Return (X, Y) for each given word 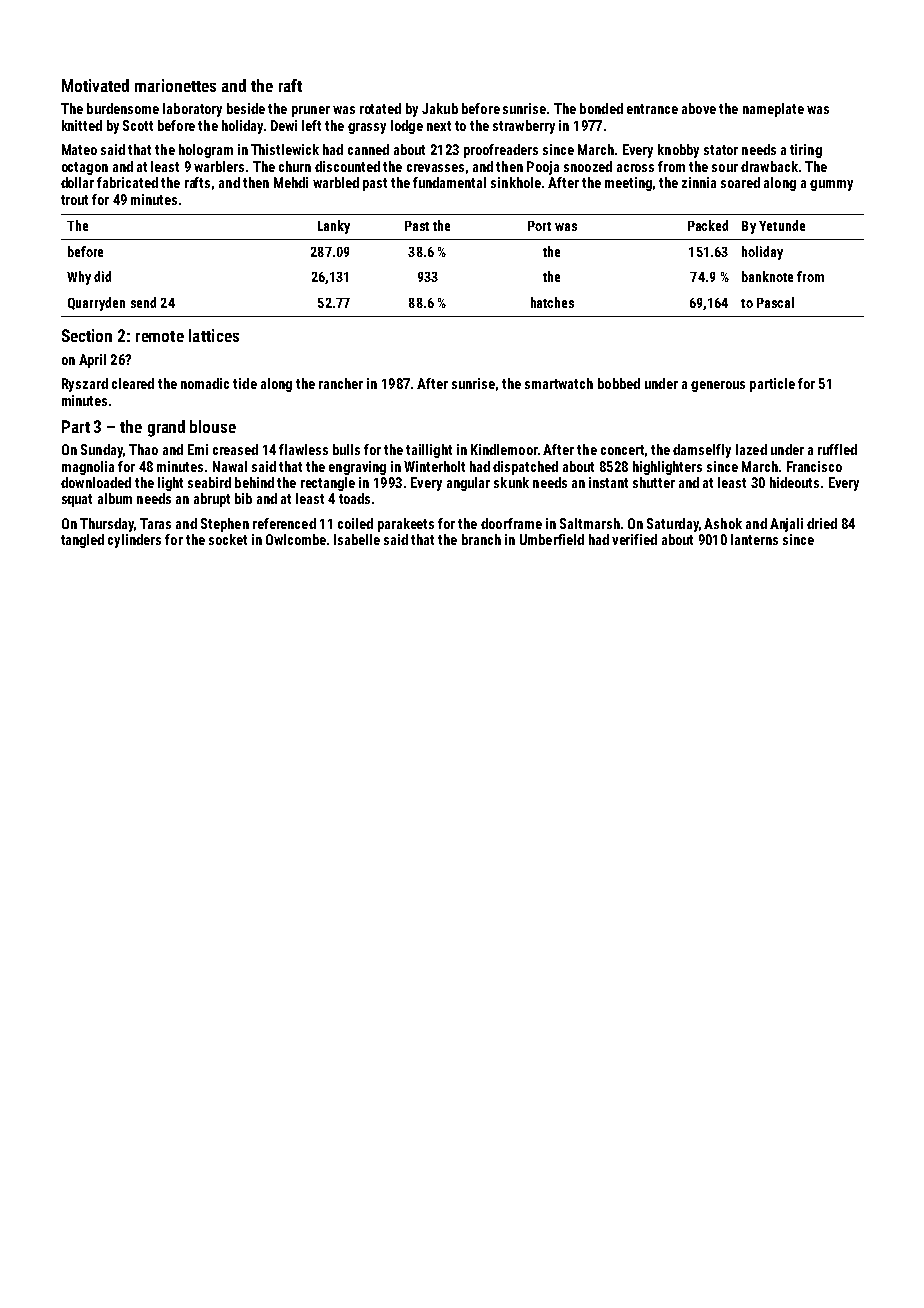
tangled (82, 541)
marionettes (175, 85)
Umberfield (552, 539)
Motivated (95, 85)
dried (822, 523)
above (699, 108)
